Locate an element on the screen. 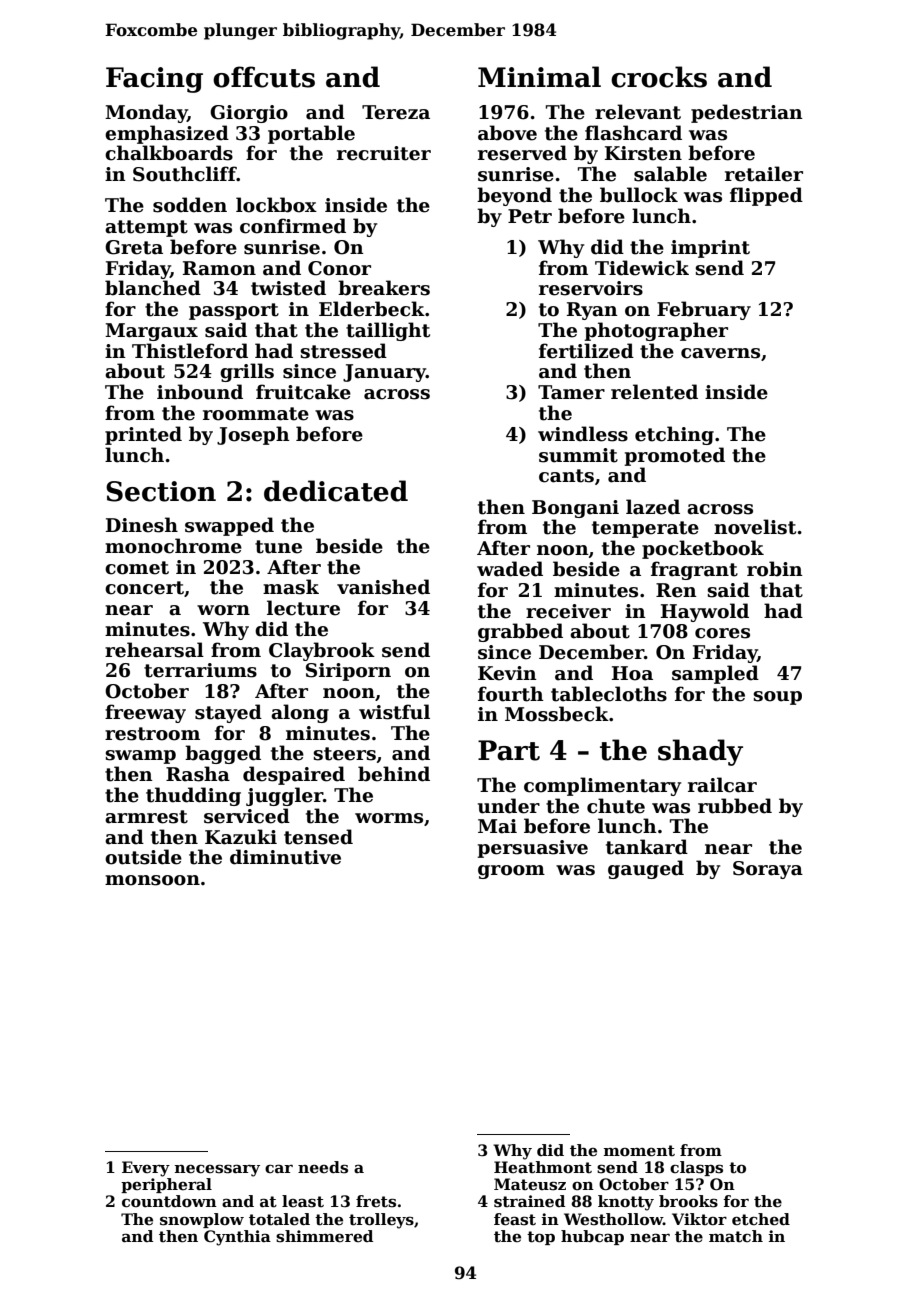  Elderbeck is located at coordinates (372, 309).
